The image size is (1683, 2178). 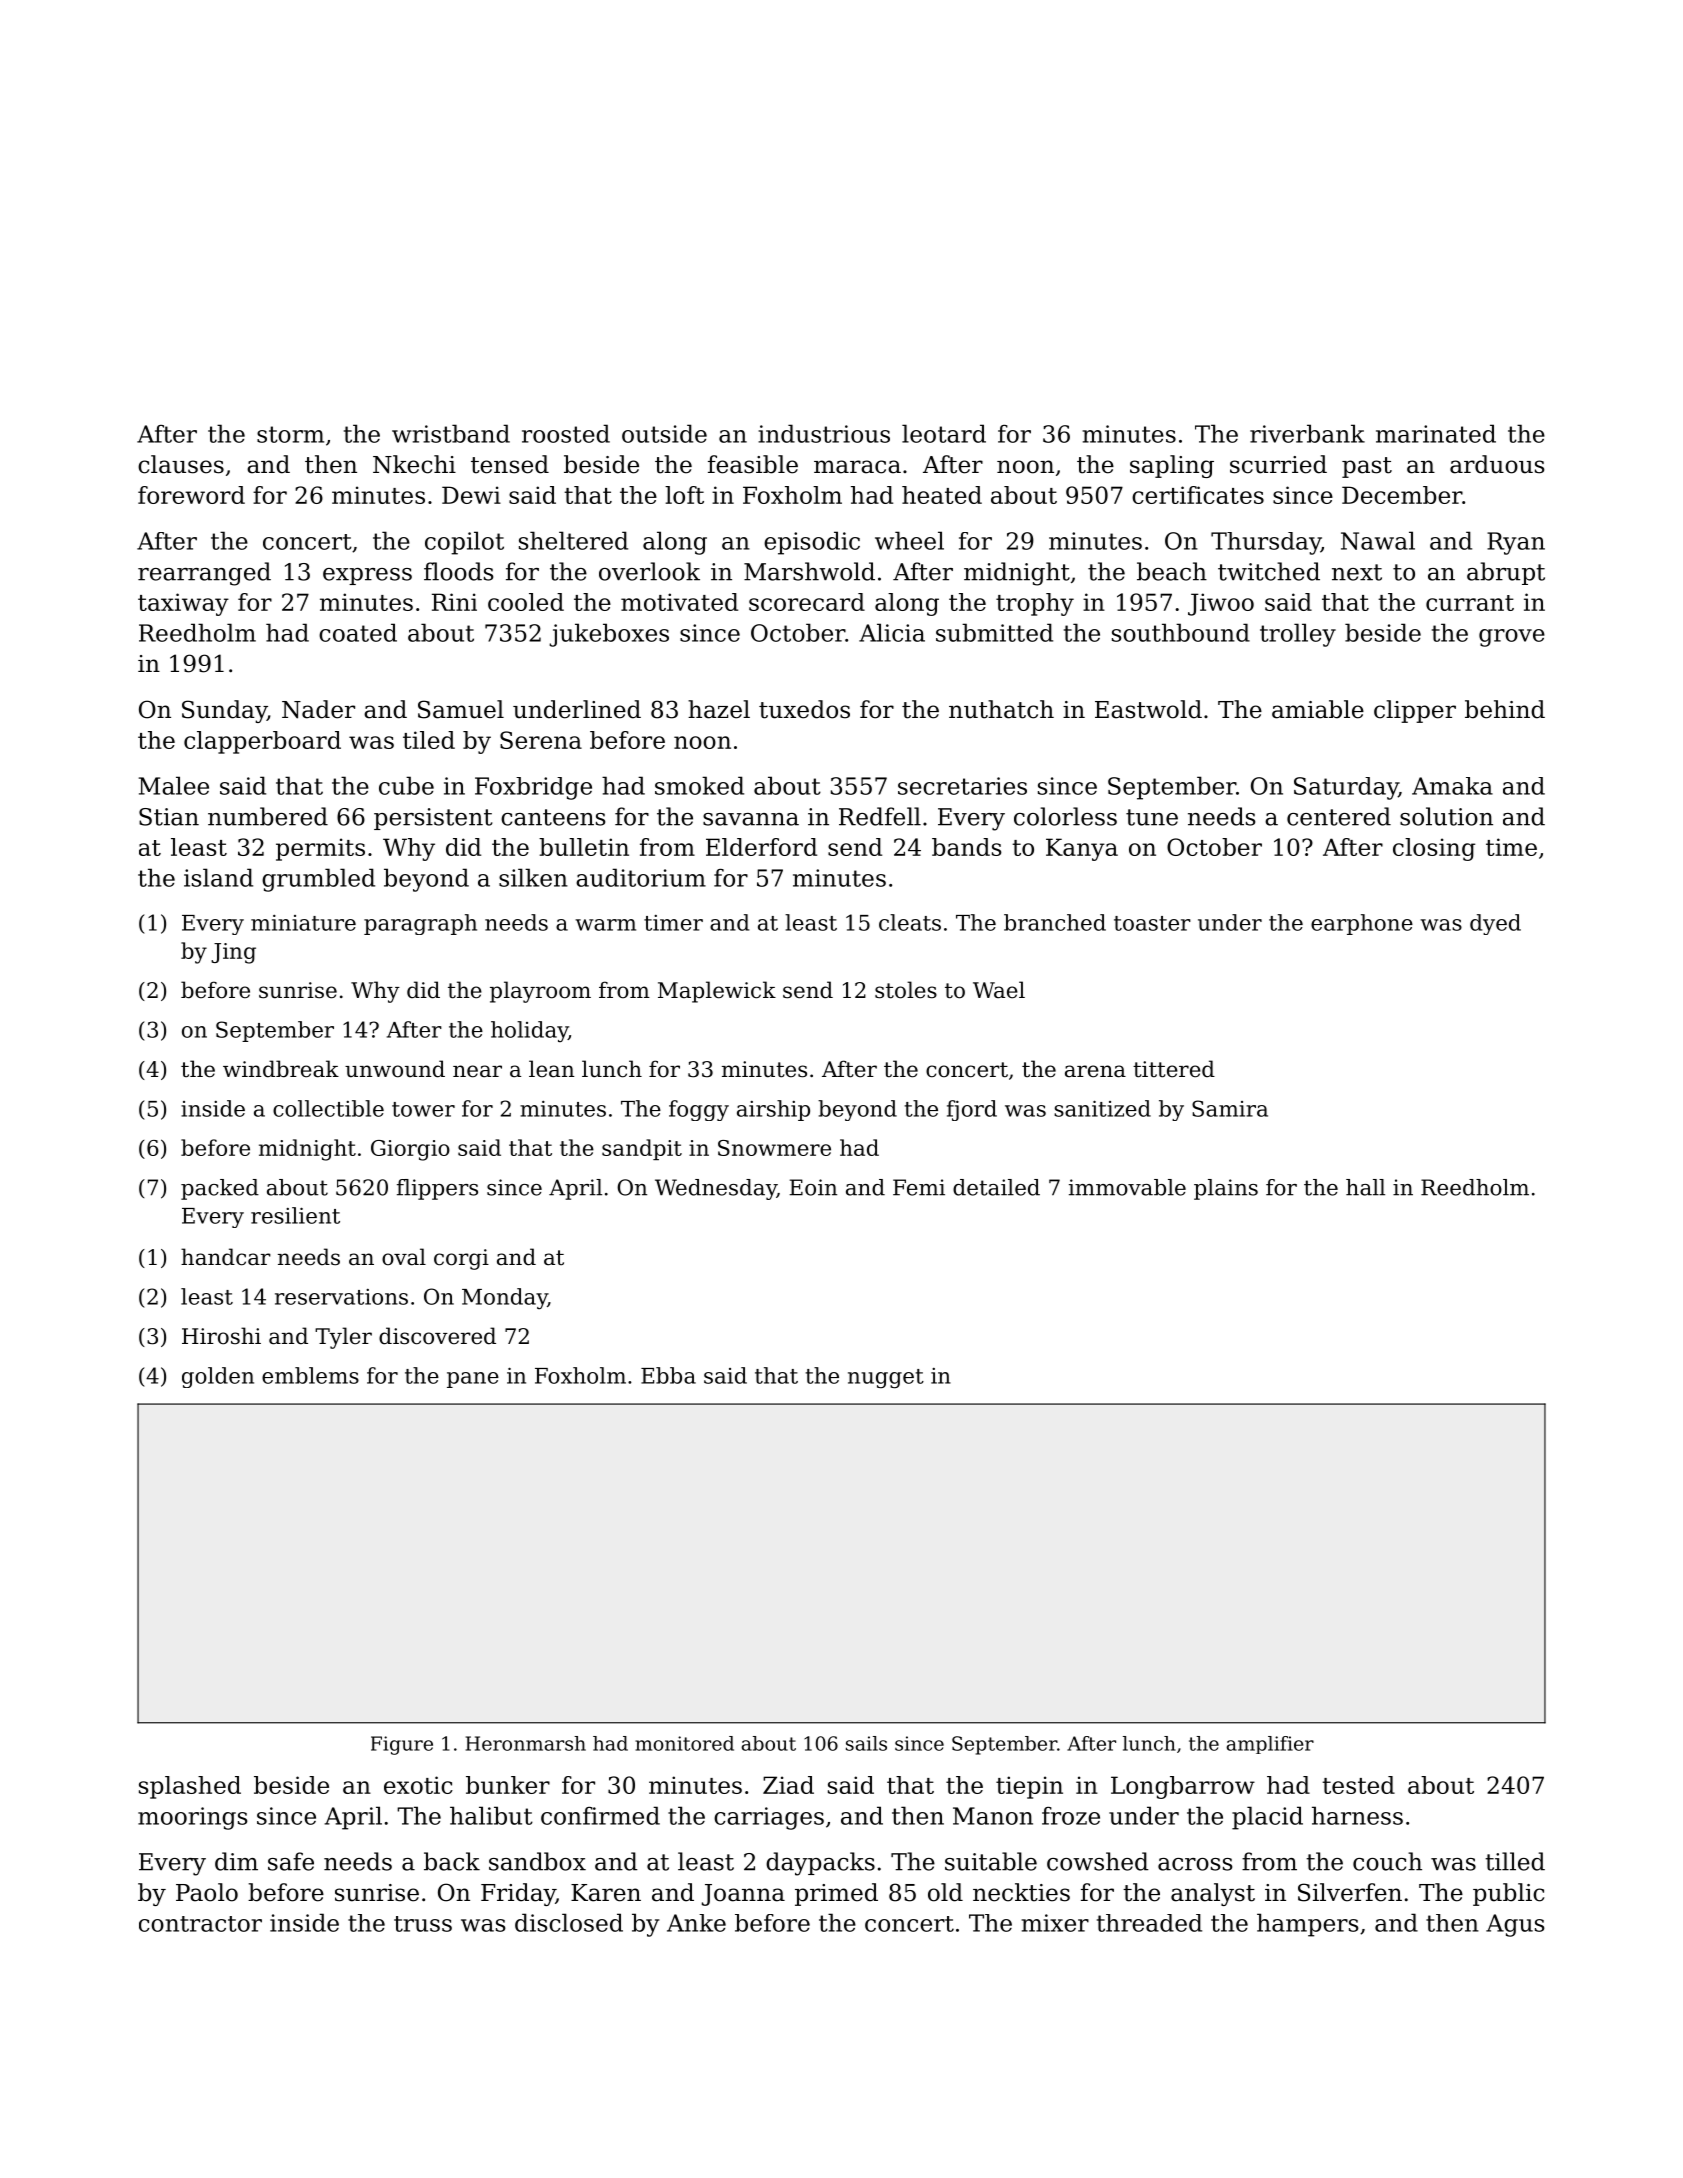 I want to click on riverbank, so click(x=1307, y=433).
